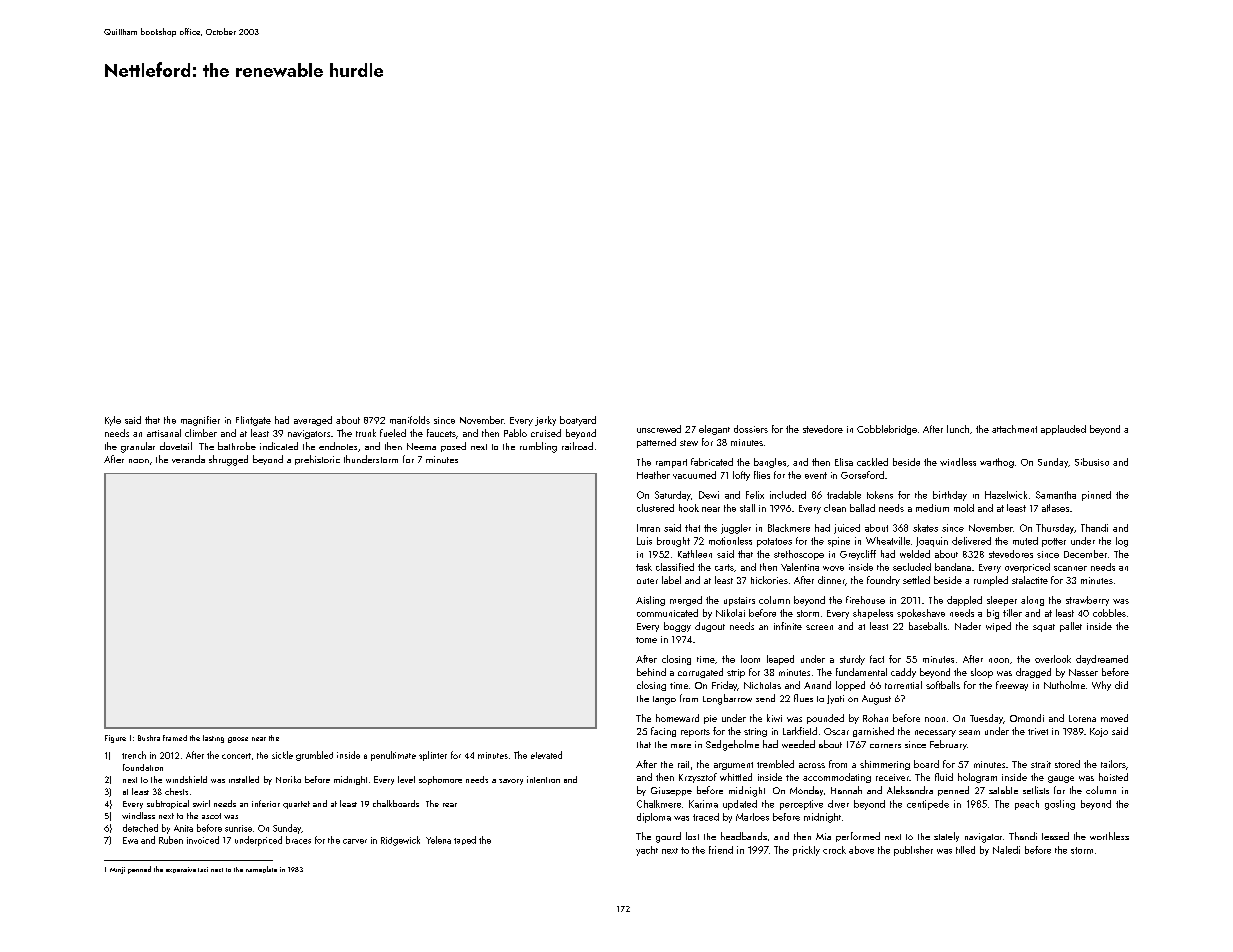 This screenshot has height=952, width=1233. What do you see at coordinates (1092, 462) in the screenshot?
I see `Sibusiso` at bounding box center [1092, 462].
